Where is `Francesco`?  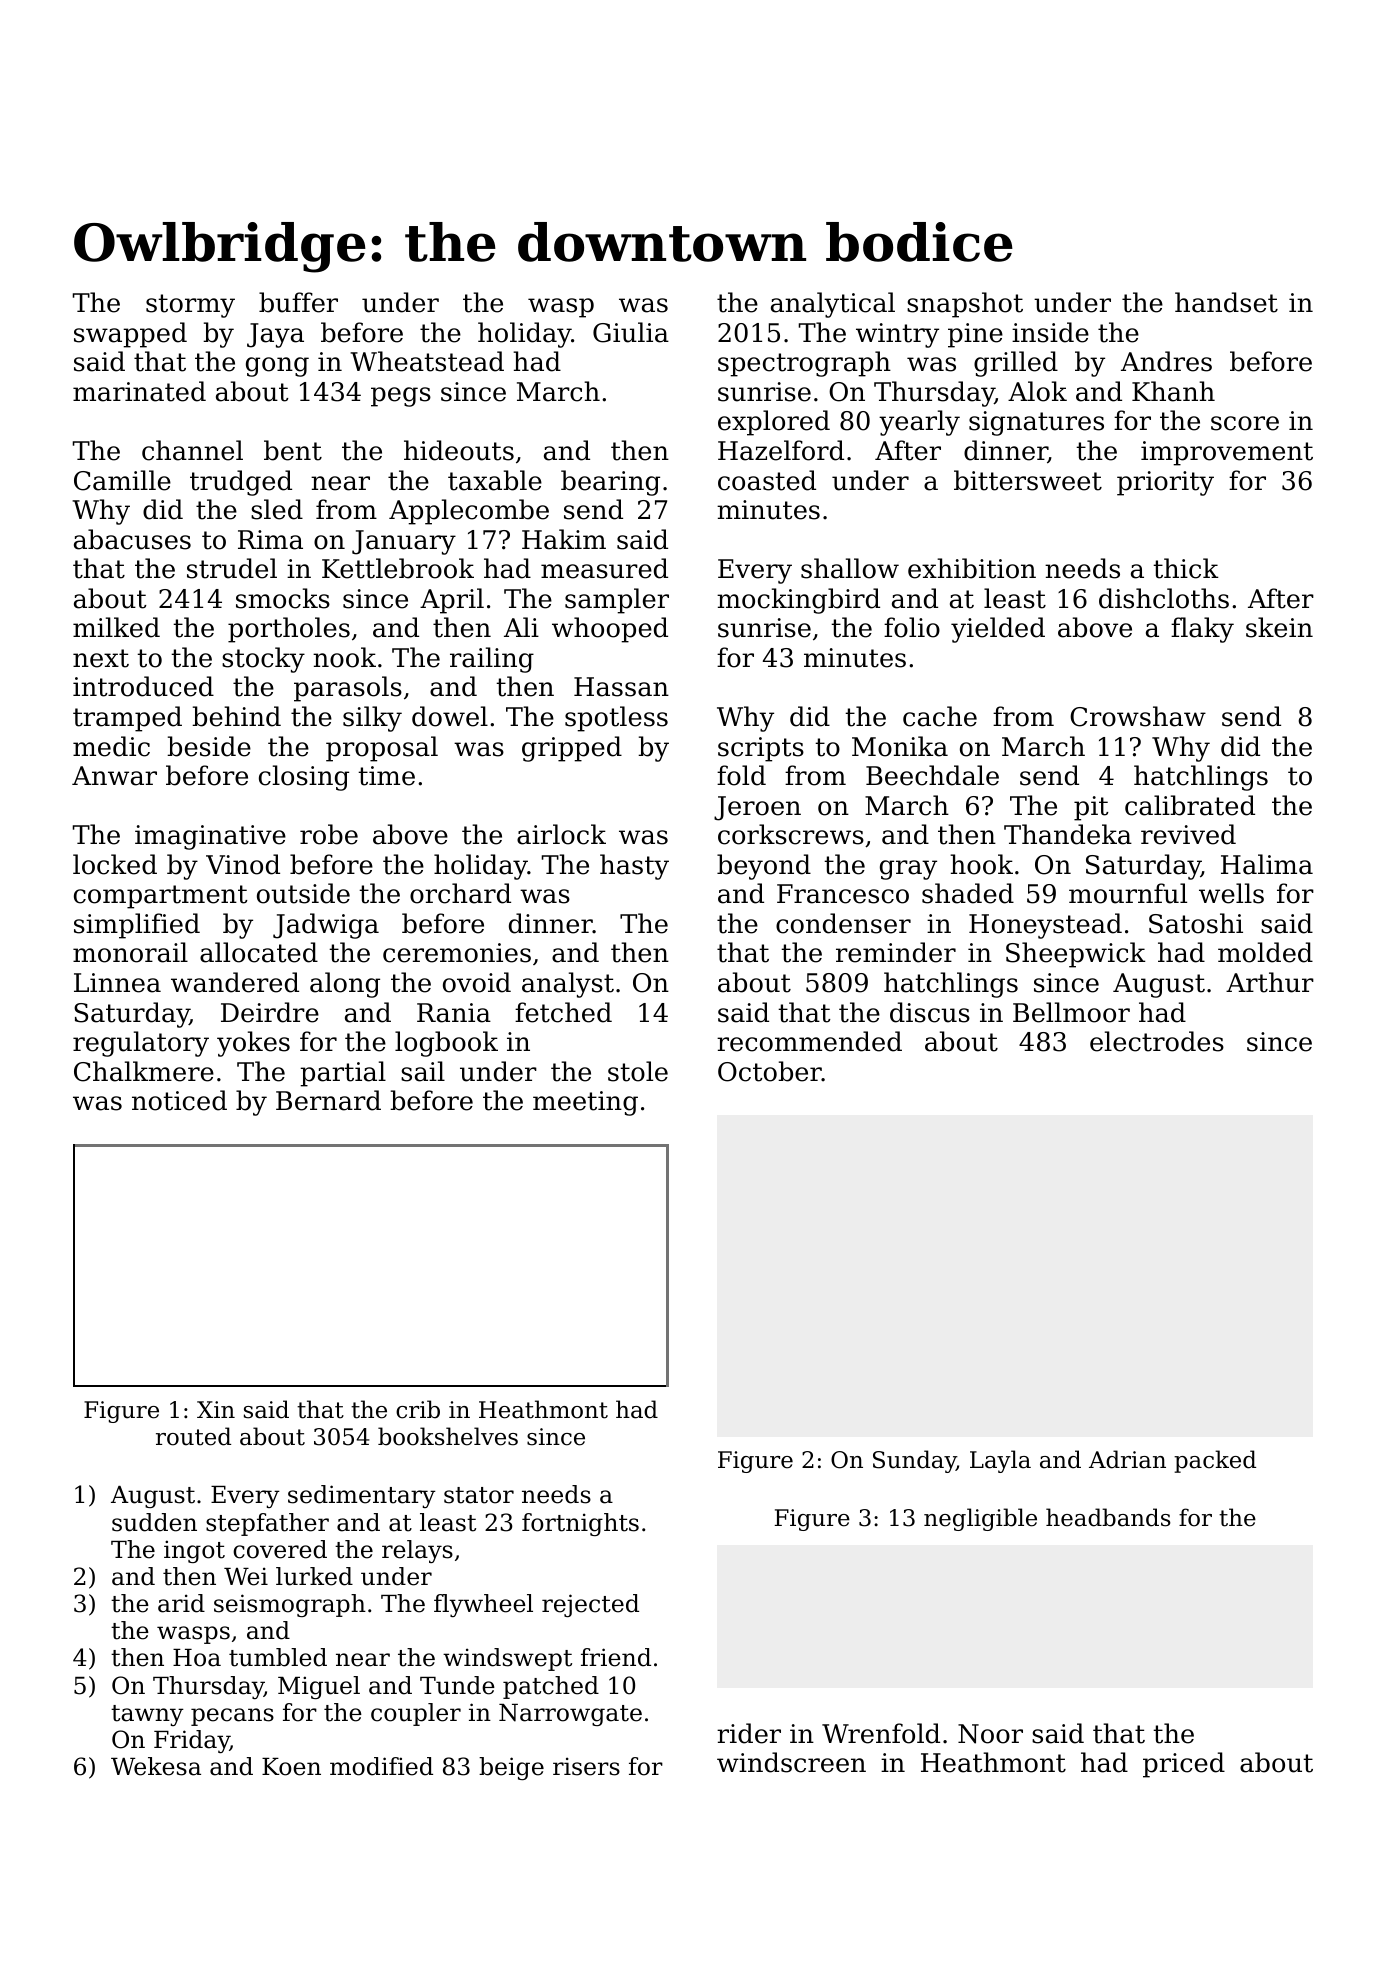
Francesco is located at coordinates (843, 894).
